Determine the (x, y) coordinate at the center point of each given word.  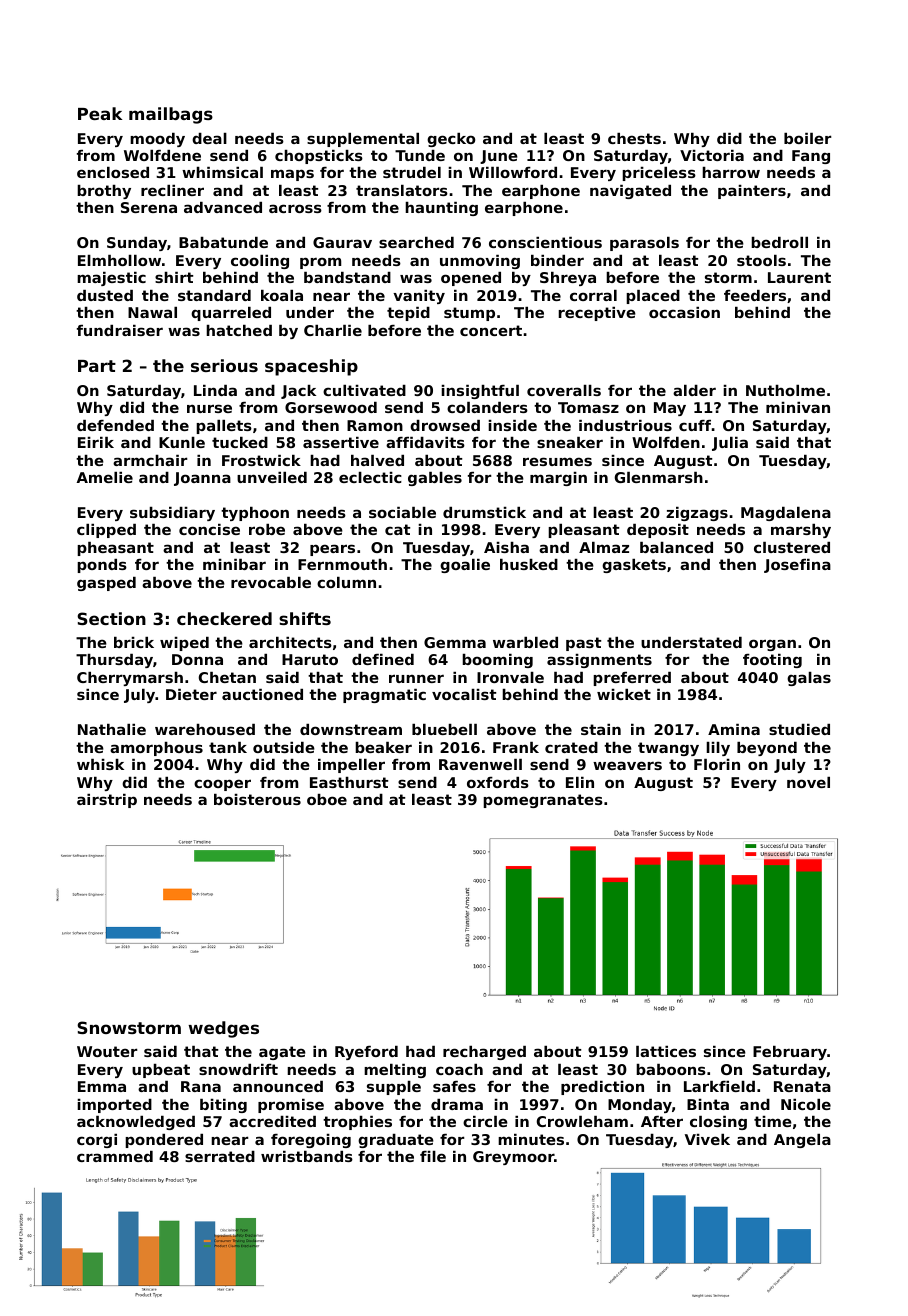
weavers (627, 765)
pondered (164, 1141)
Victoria (712, 155)
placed (653, 297)
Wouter (107, 1051)
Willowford (513, 172)
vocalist (464, 694)
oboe (327, 799)
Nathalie (112, 729)
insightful (480, 392)
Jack (298, 392)
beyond (767, 749)
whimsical (222, 172)
